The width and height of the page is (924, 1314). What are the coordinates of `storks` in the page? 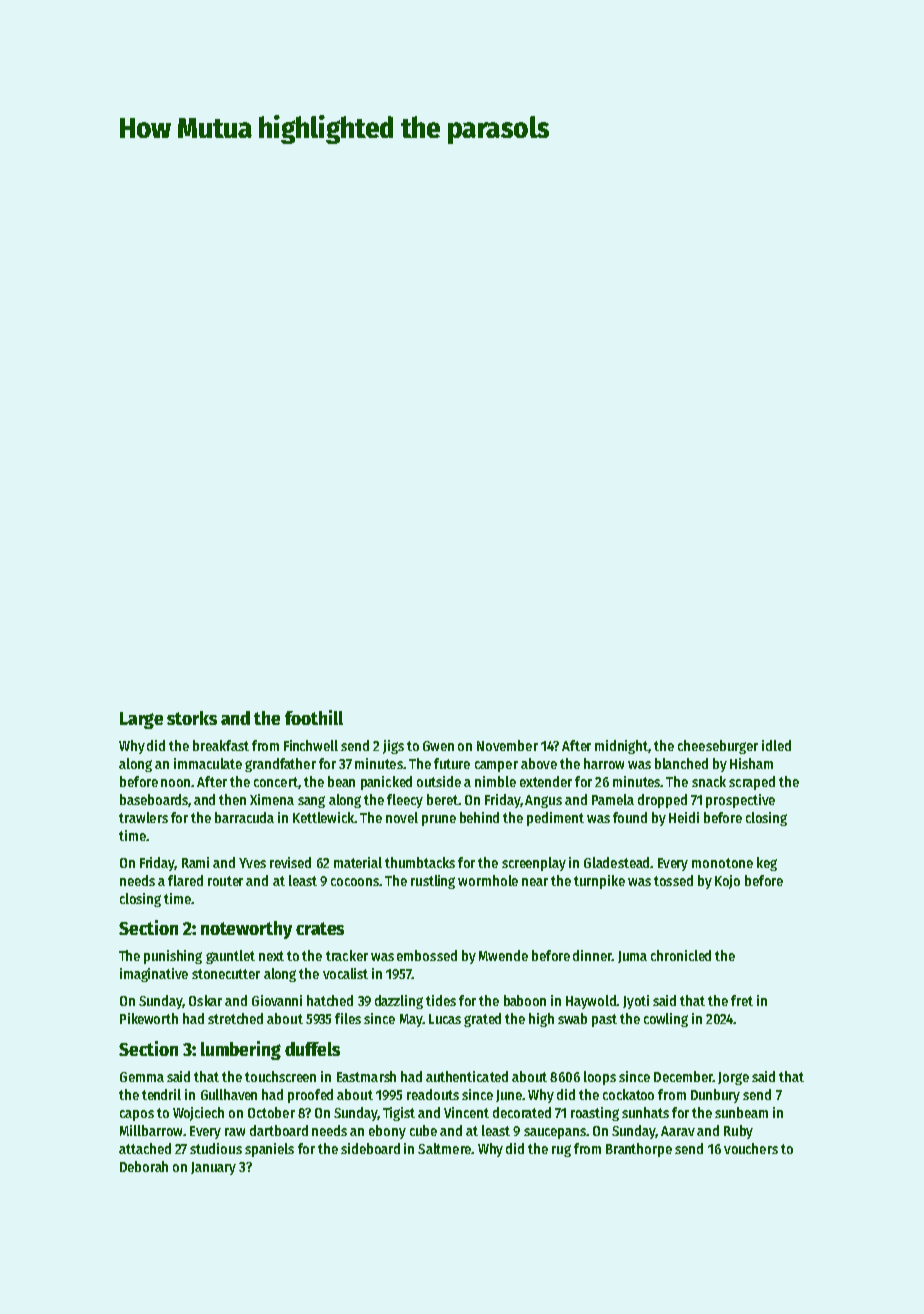 It's located at (192, 718).
